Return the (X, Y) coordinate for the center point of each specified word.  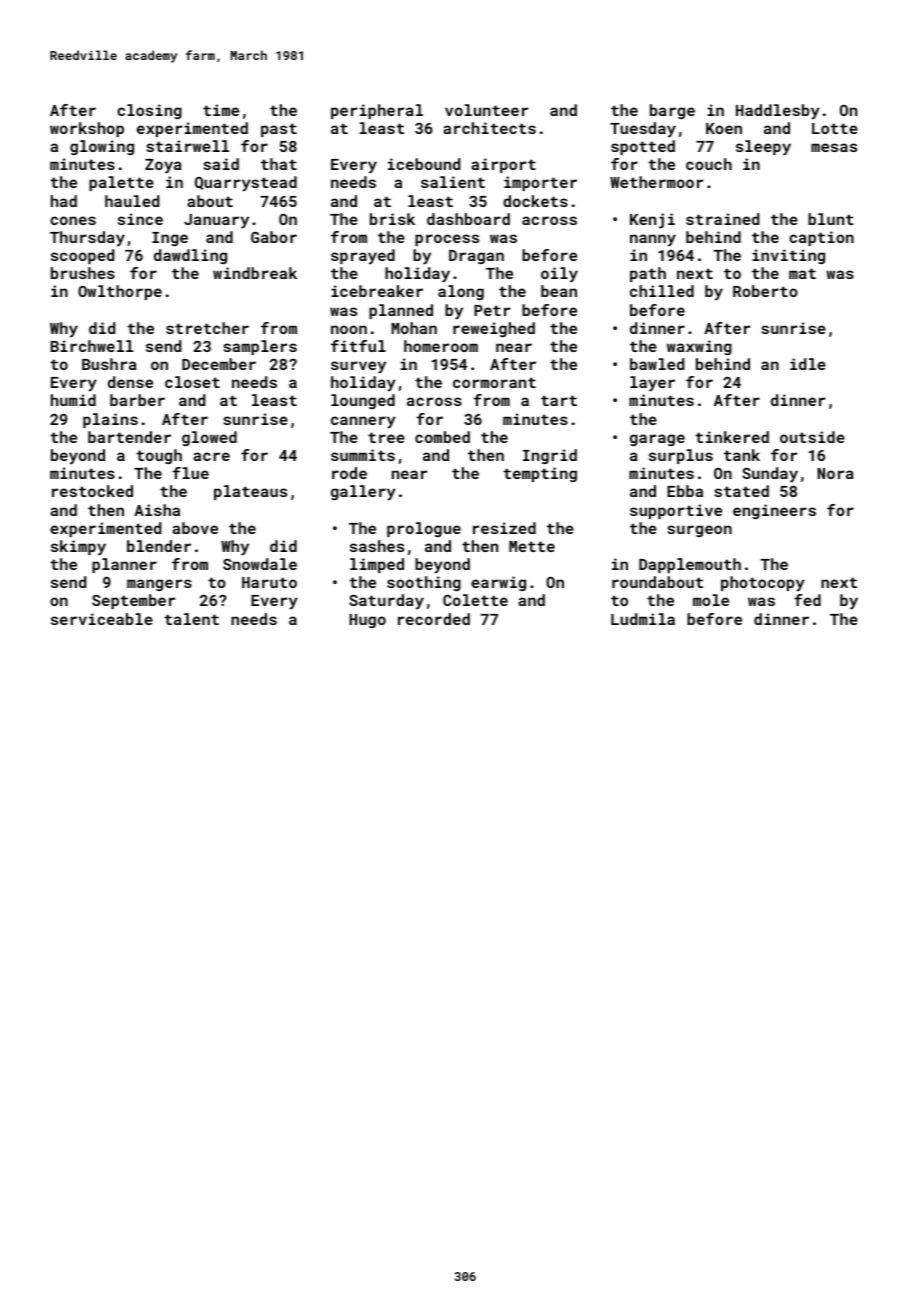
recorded (434, 619)
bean (559, 291)
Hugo (367, 621)
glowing (102, 147)
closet (192, 382)
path (648, 274)
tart (559, 400)
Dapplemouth (690, 565)
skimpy (78, 548)
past (279, 130)
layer (652, 384)
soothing (424, 583)
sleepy (763, 148)
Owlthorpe (120, 292)
